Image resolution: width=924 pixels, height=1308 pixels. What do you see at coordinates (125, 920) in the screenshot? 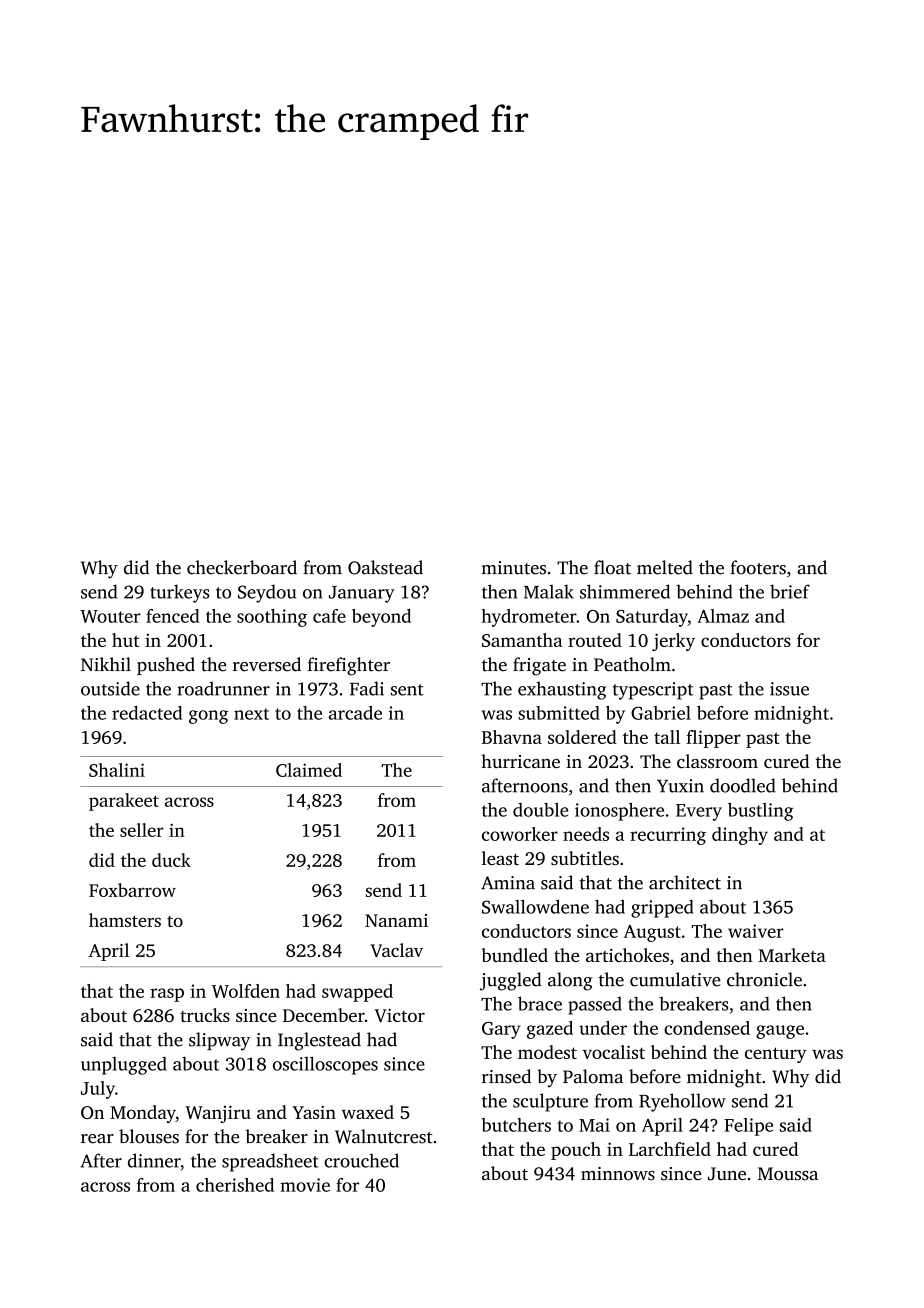
I see `hamsters` at bounding box center [125, 920].
